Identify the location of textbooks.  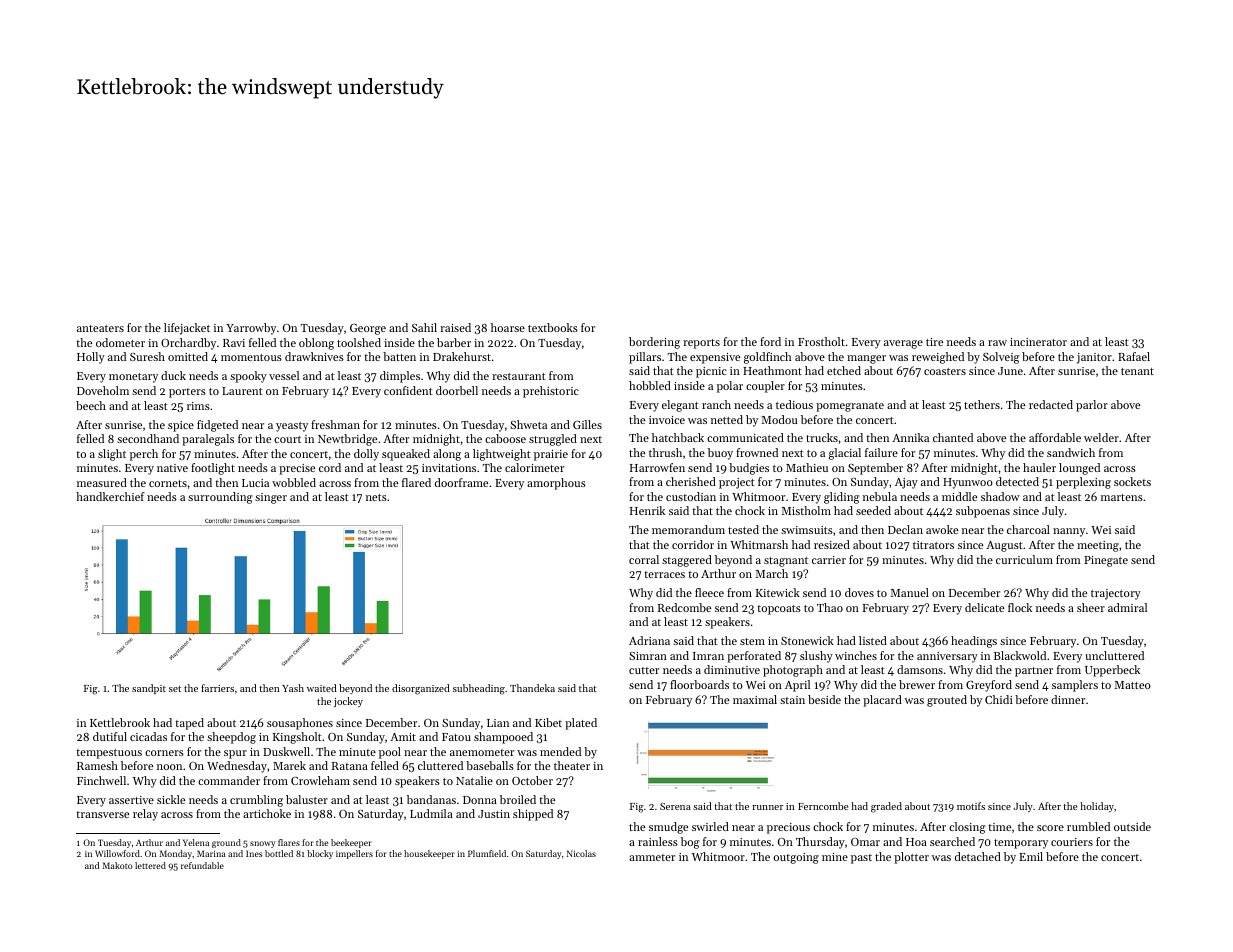
(553, 327).
